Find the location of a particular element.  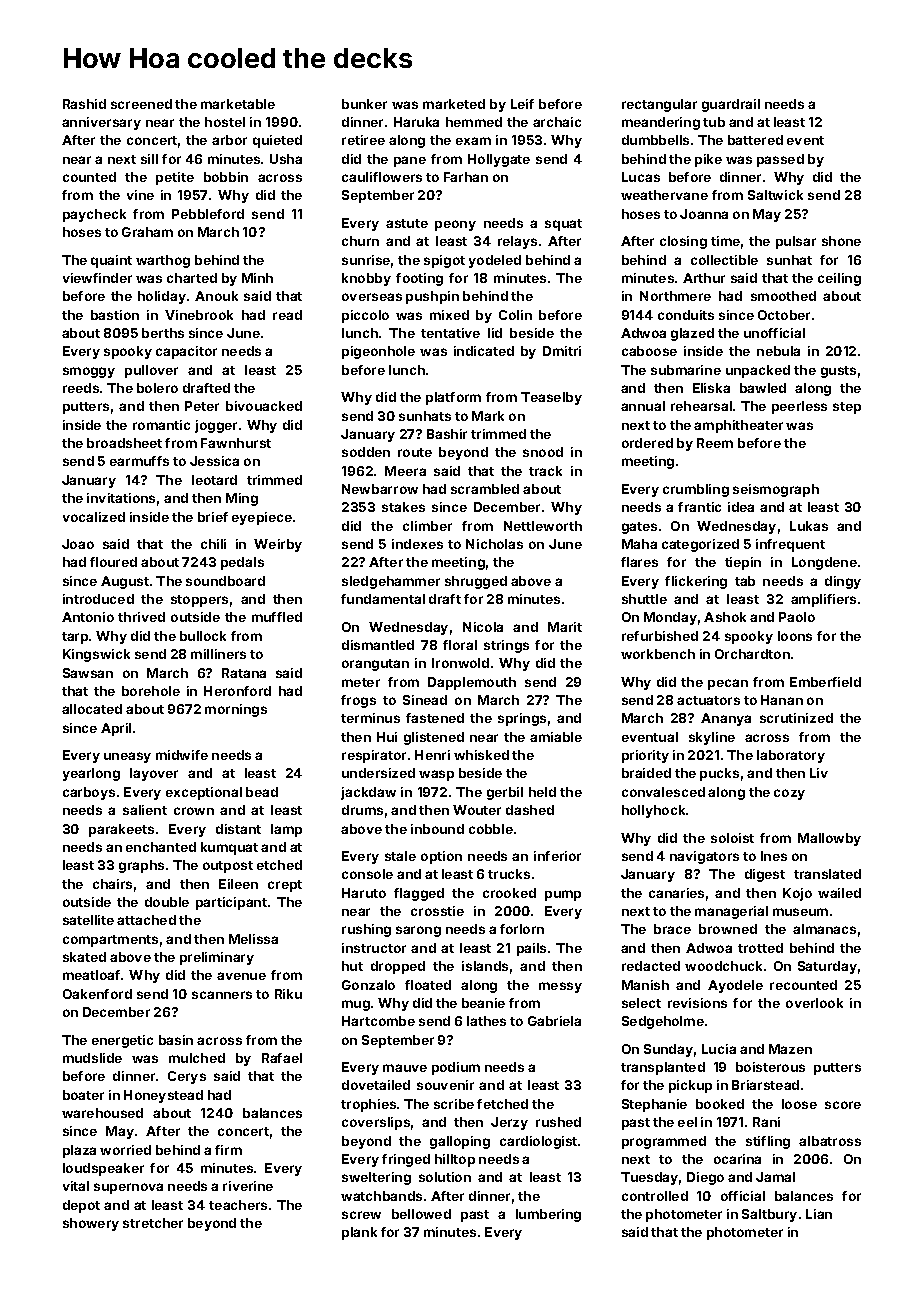

rushed is located at coordinates (558, 1122).
